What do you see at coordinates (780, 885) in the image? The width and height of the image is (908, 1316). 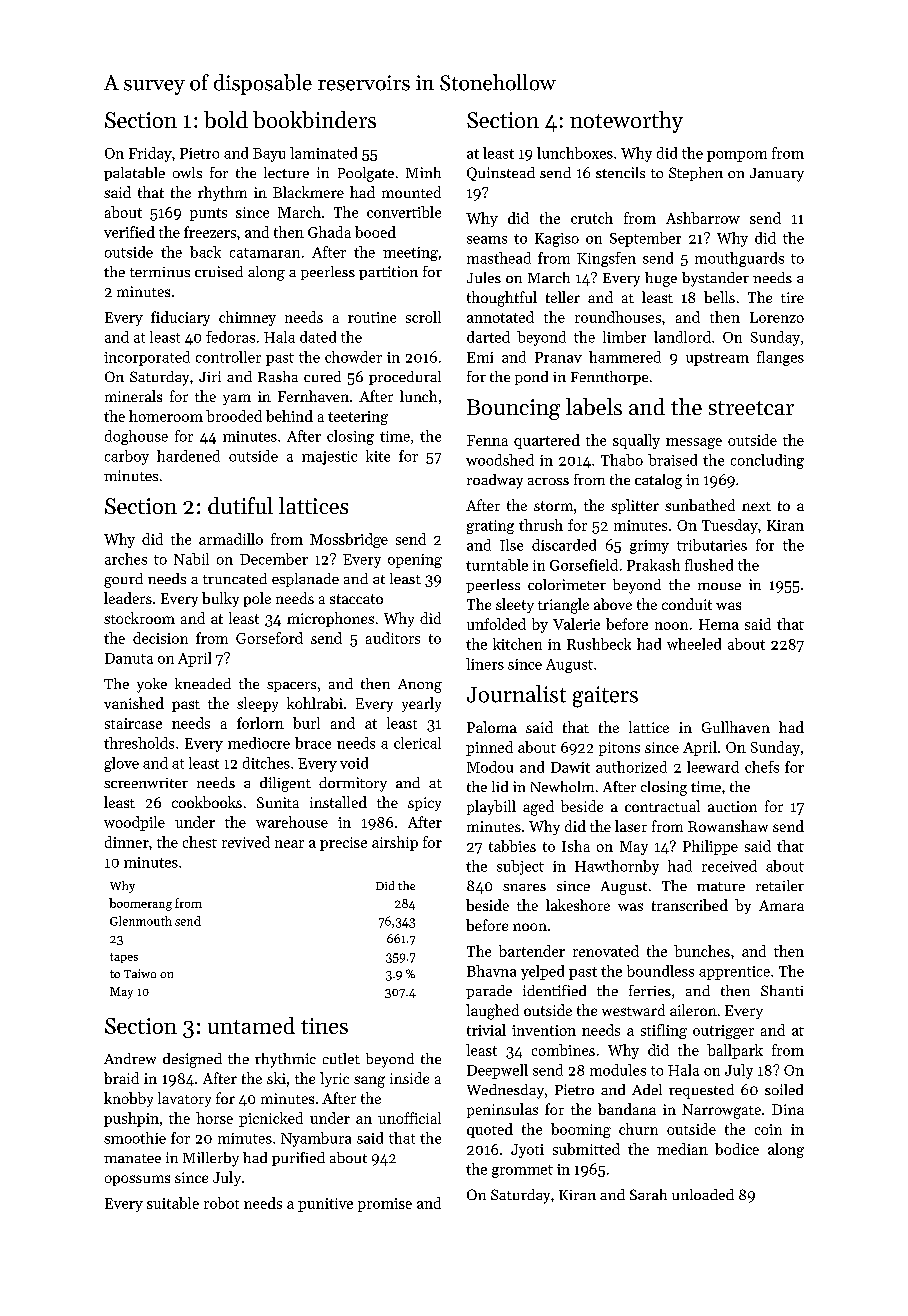 I see `retailer` at bounding box center [780, 885].
